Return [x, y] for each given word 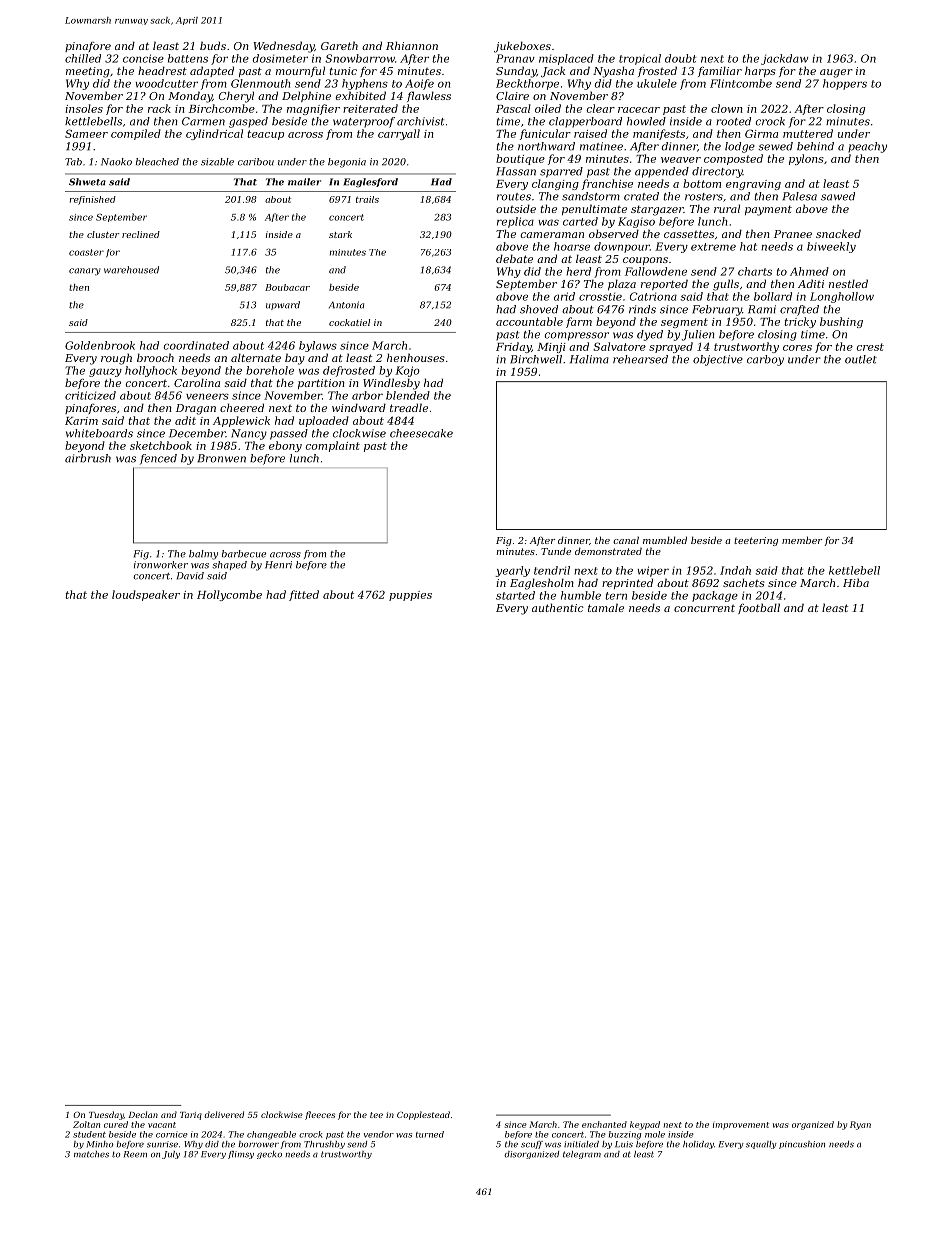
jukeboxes [522, 47]
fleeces [320, 1115]
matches [91, 1154]
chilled [83, 58]
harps [760, 71]
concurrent [704, 608]
